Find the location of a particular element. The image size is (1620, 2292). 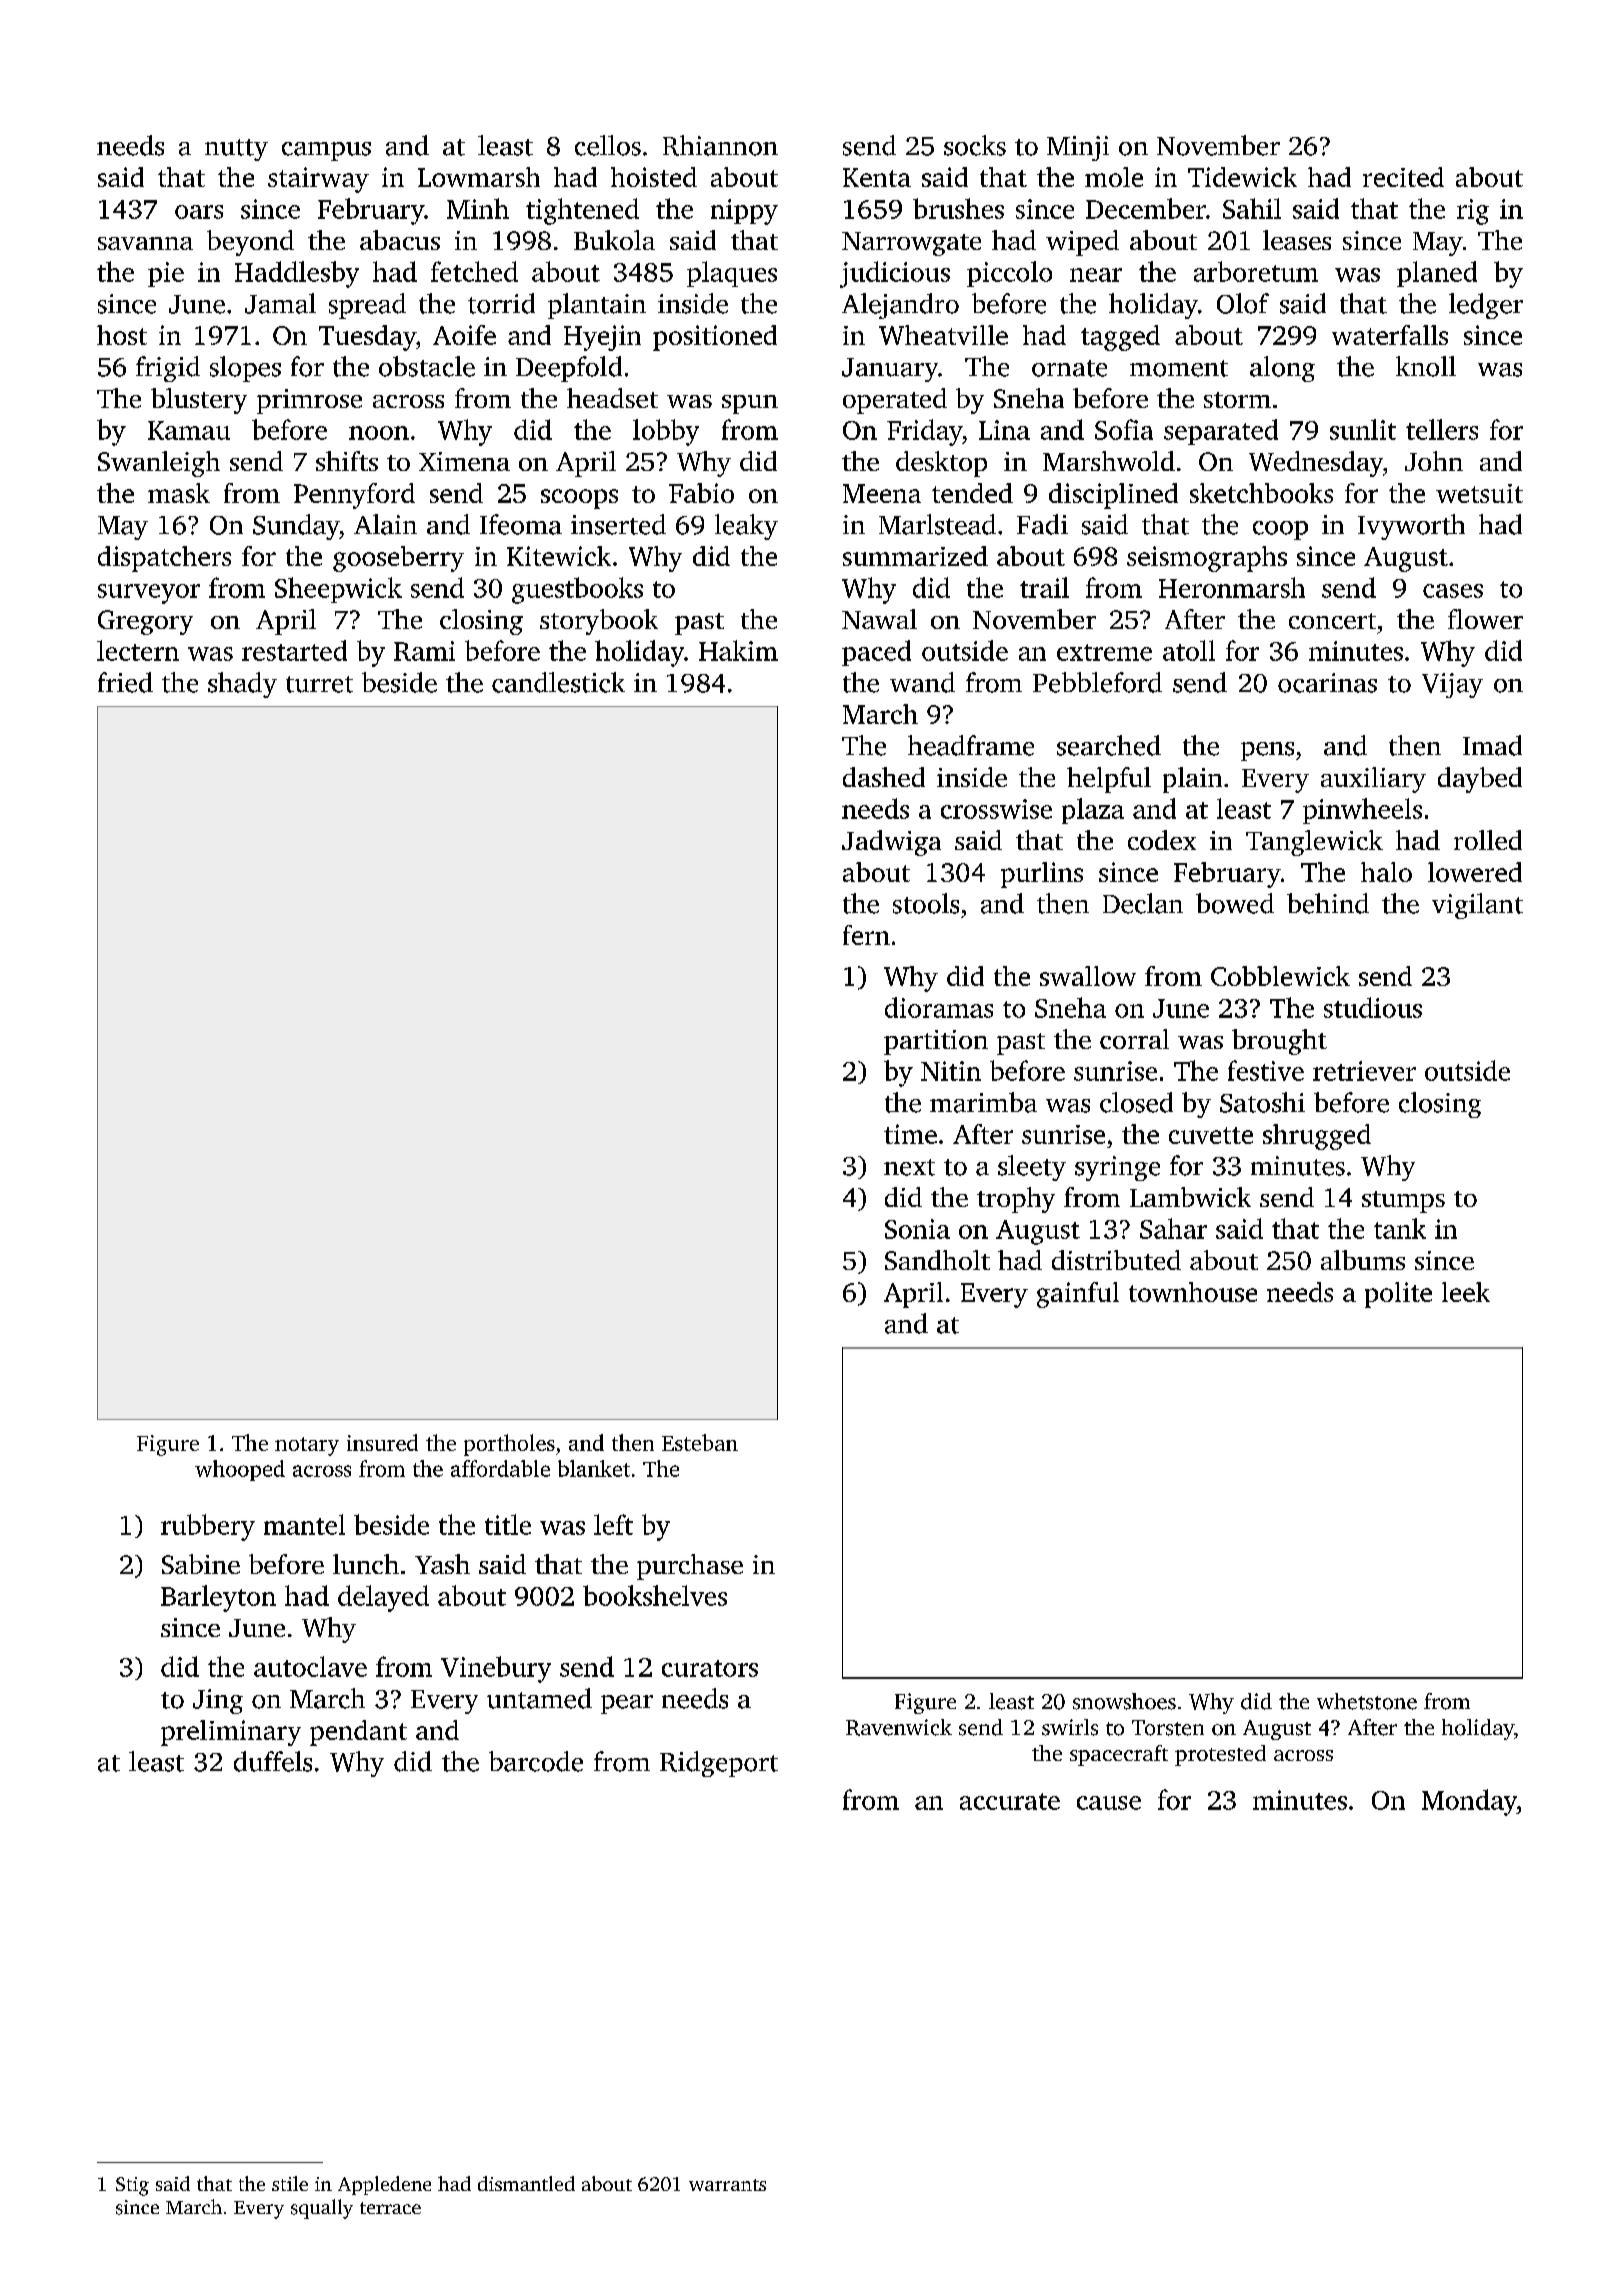

wiped is located at coordinates (1082, 243).
